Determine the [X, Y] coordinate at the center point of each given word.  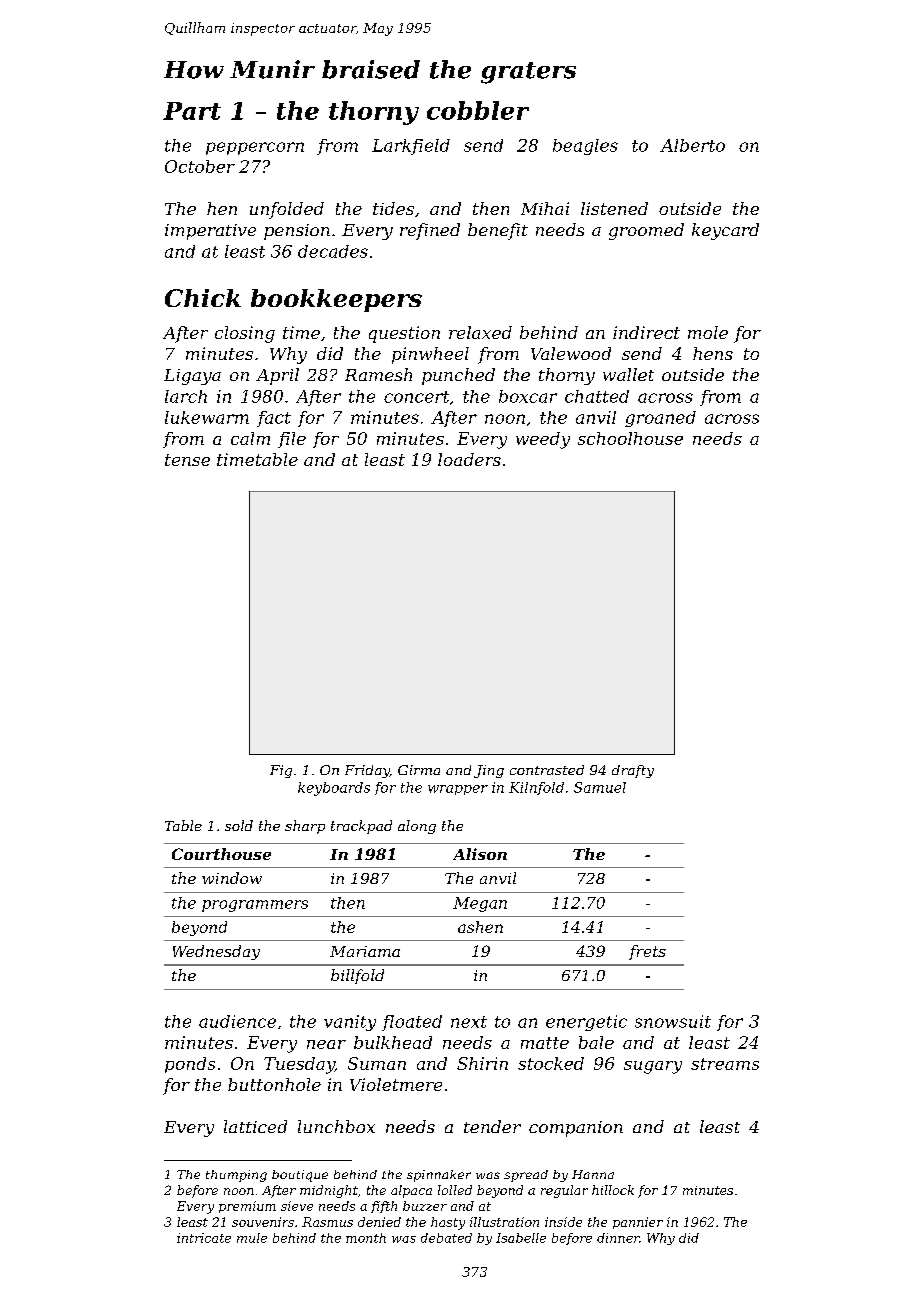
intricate [204, 1238]
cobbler [478, 110]
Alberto [692, 145]
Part [192, 111]
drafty [633, 771]
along [417, 827]
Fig [281, 771]
